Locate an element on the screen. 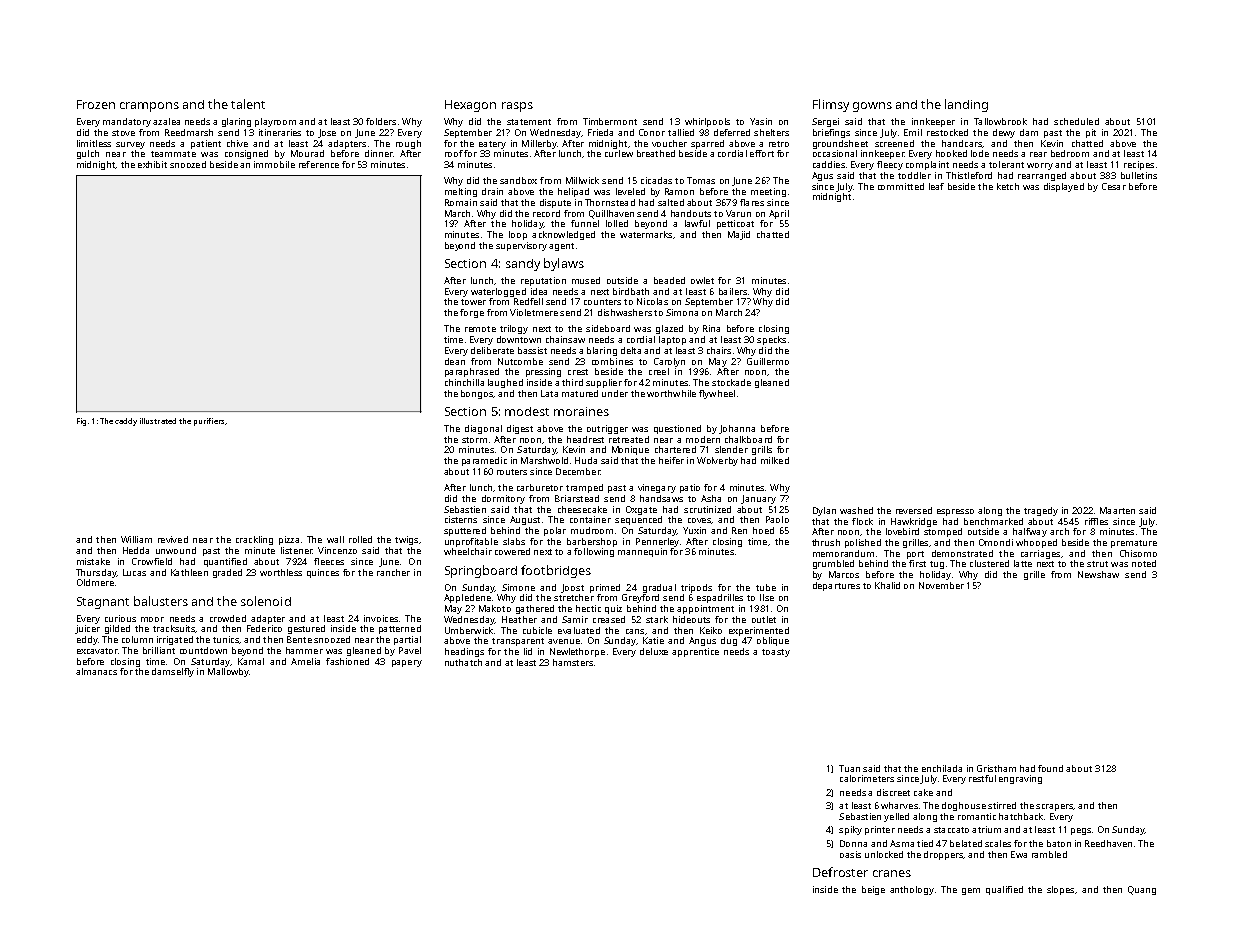 The height and width of the screenshot is (952, 1233). reference is located at coordinates (319, 164).
